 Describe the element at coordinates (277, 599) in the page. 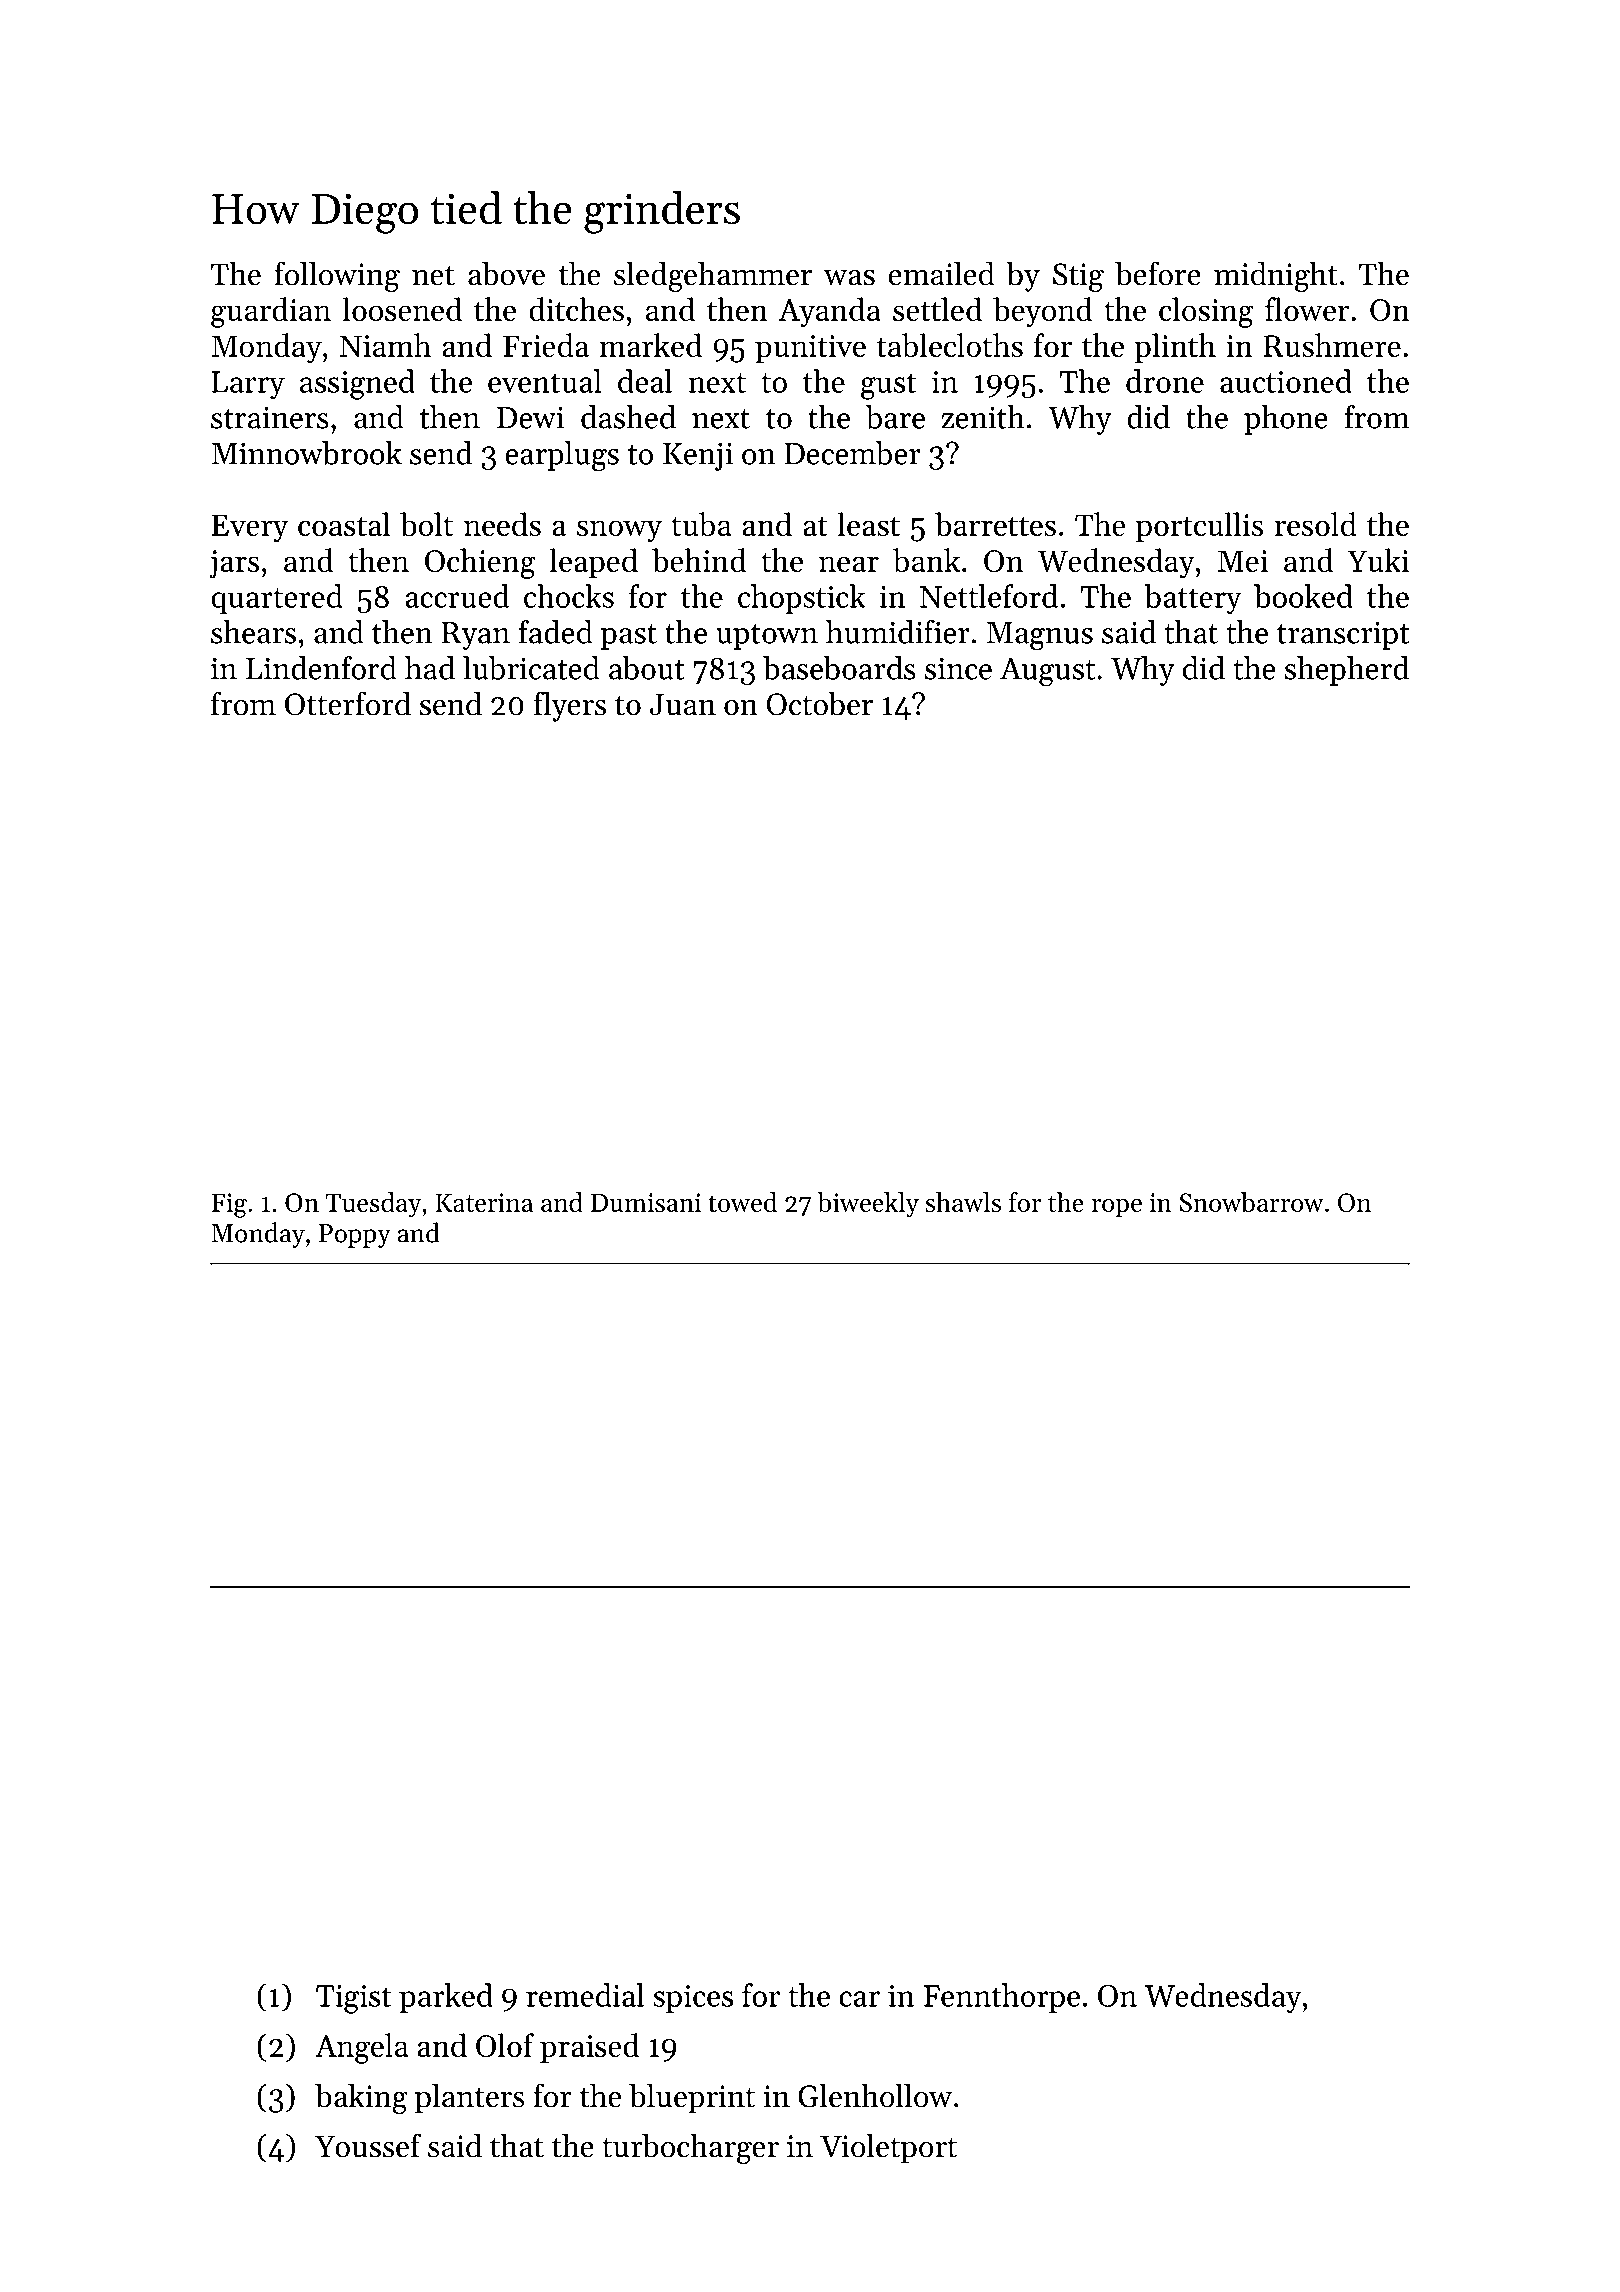

I see `quartered` at that location.
